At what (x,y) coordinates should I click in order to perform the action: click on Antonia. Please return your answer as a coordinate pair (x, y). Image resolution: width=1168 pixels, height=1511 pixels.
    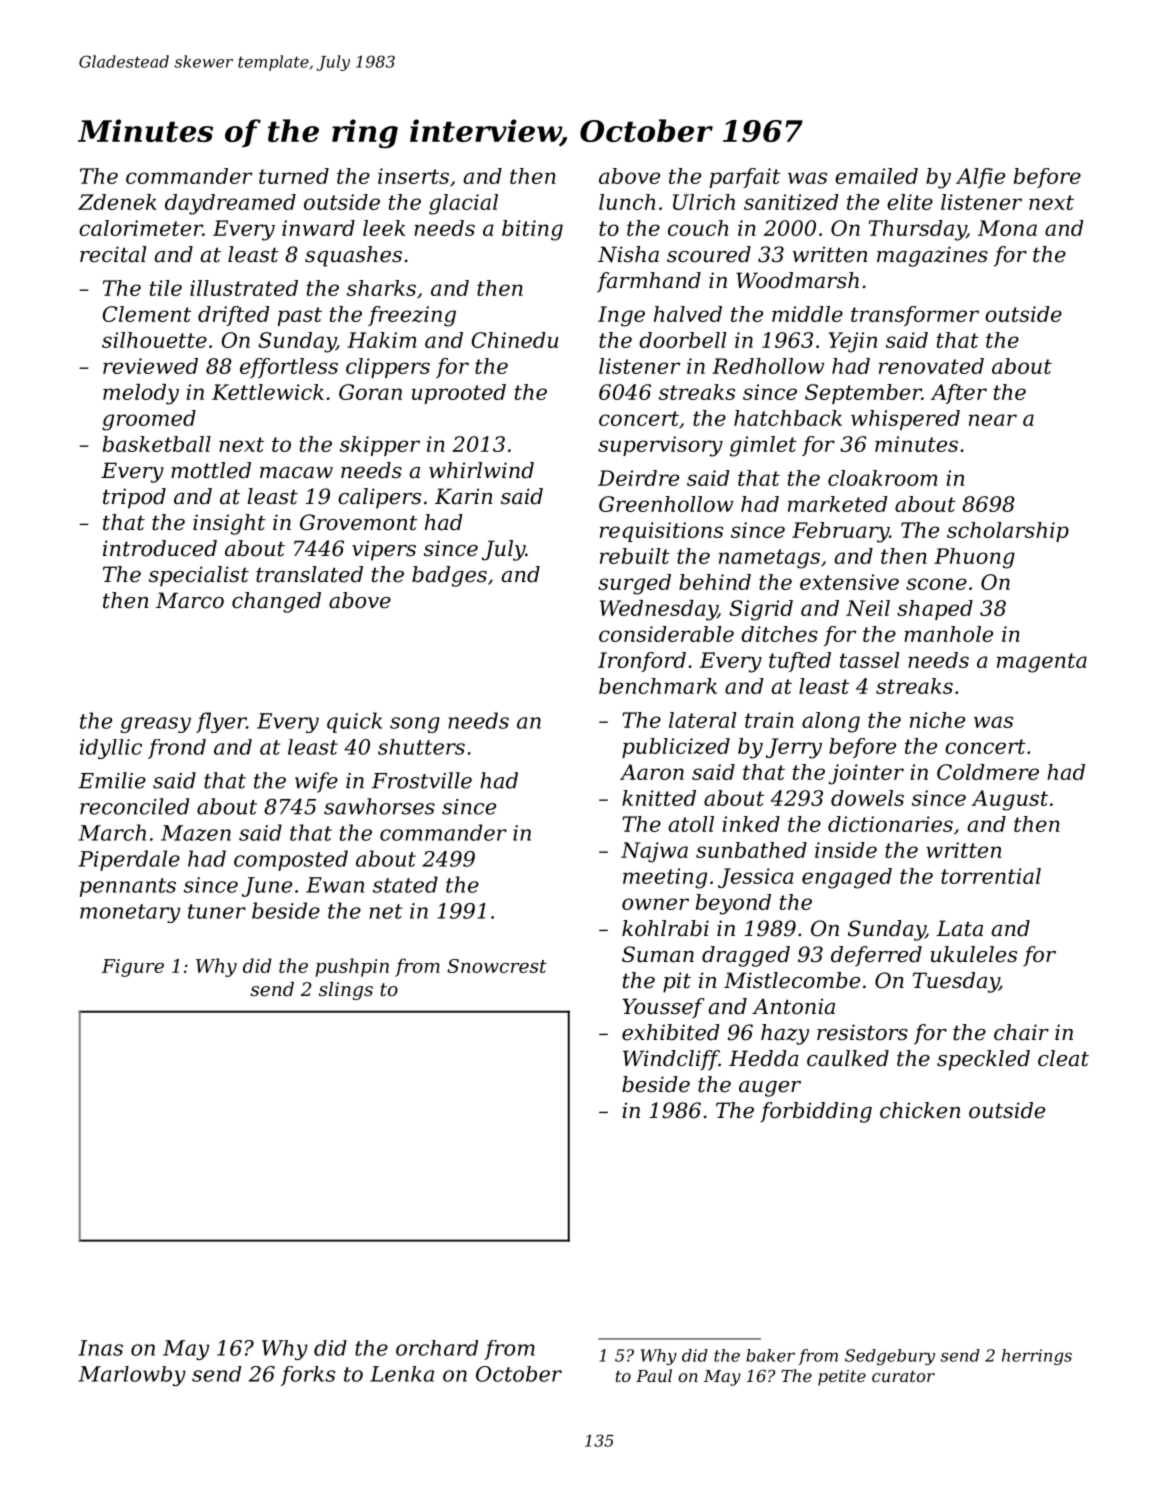
    Looking at the image, I should click on (793, 1006).
